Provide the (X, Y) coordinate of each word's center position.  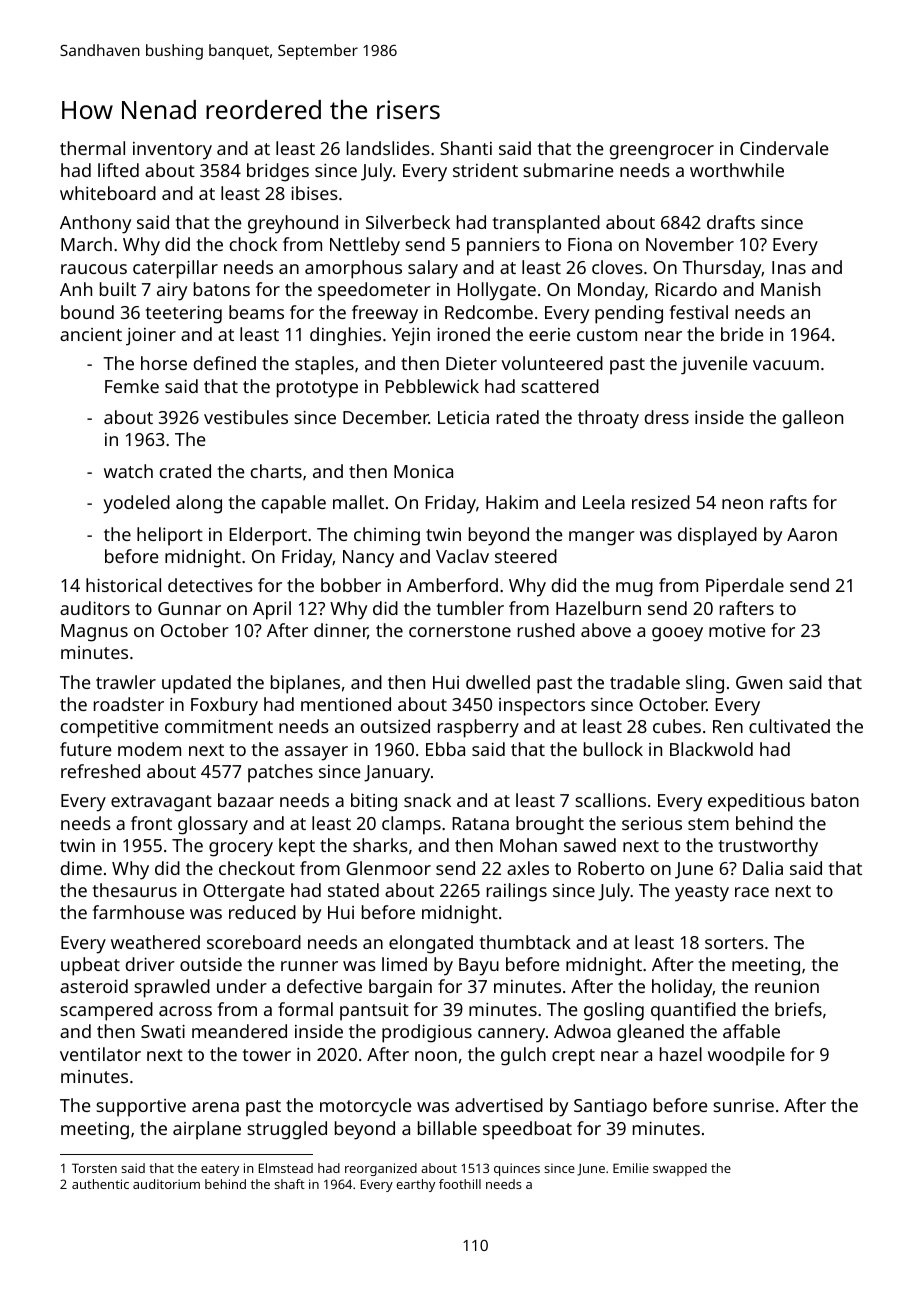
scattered (560, 386)
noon (436, 1056)
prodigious (427, 1033)
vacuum (786, 365)
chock (253, 244)
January (397, 774)
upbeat (90, 966)
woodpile (746, 1056)
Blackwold (711, 749)
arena (215, 1107)
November (690, 244)
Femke (132, 386)
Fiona (590, 244)
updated (196, 684)
